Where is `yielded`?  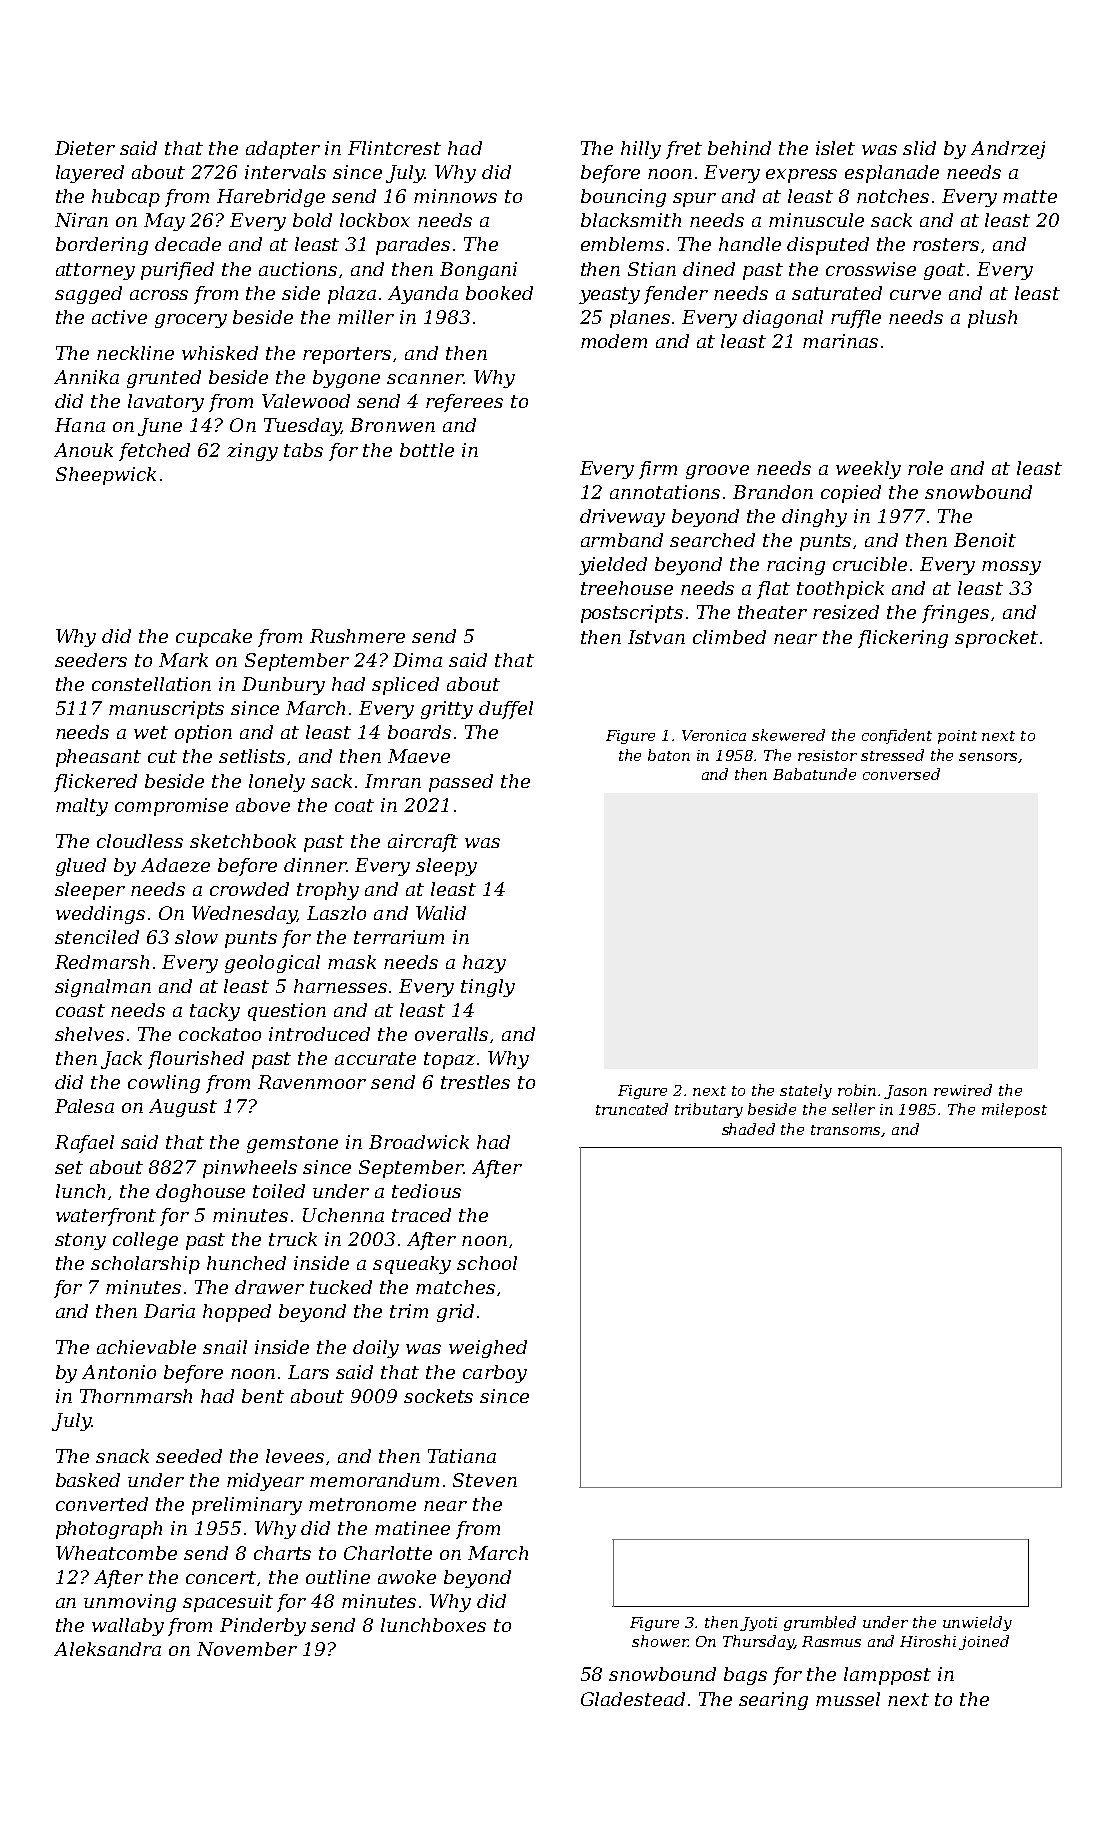 yielded is located at coordinates (613, 566).
